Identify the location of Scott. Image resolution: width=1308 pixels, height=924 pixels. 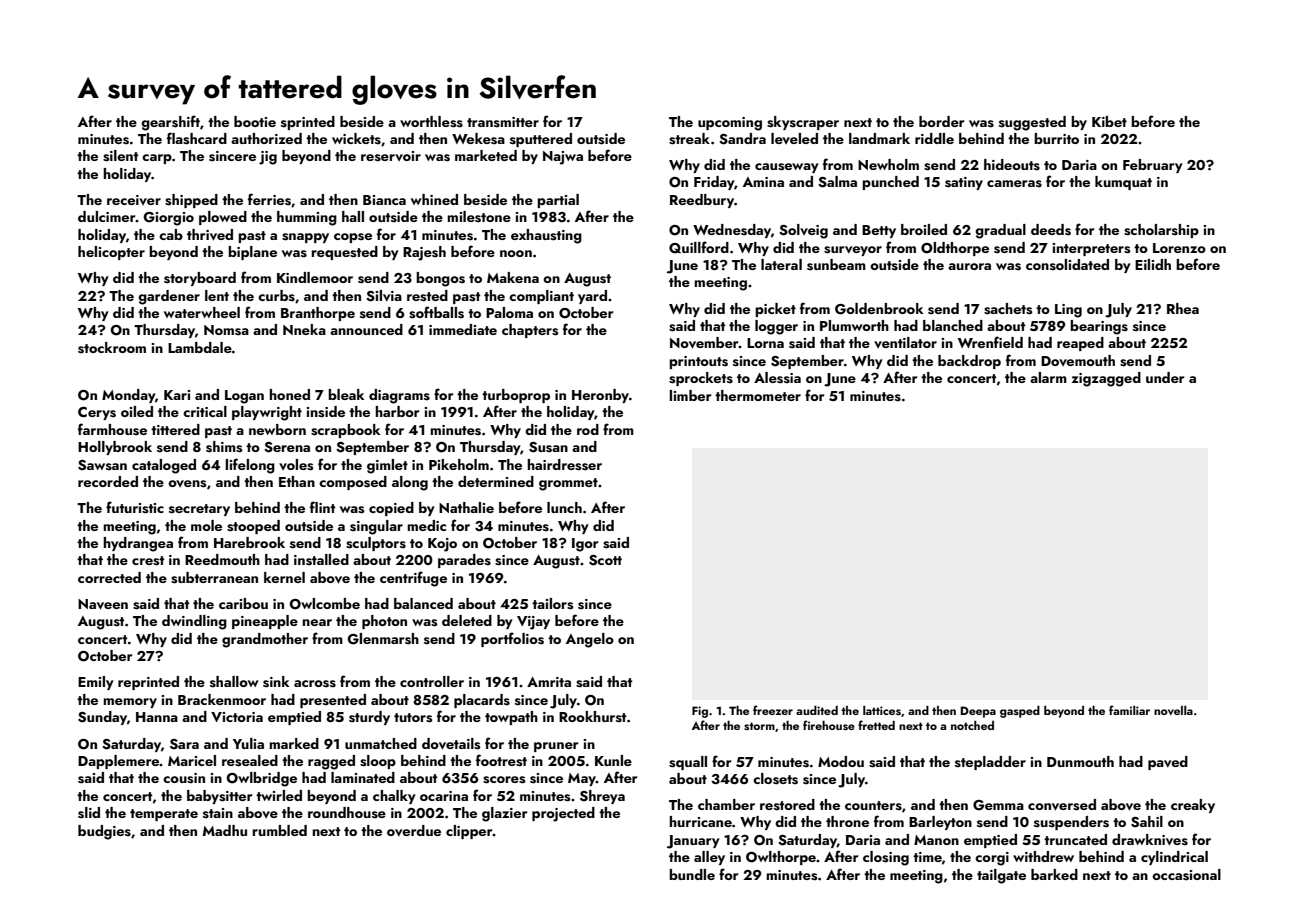
(605, 560).
